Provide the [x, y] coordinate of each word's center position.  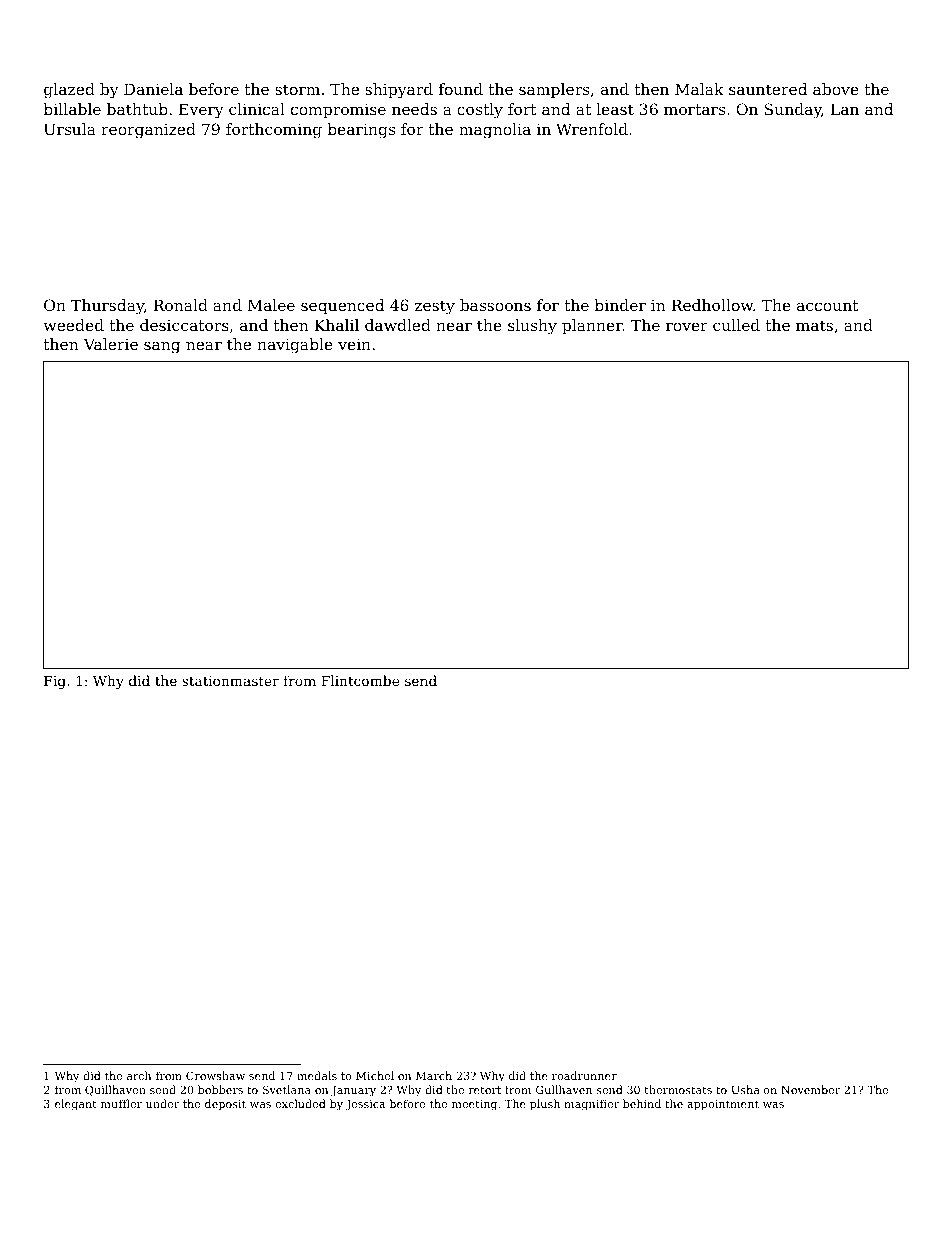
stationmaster [230, 681]
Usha [745, 1089]
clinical [257, 109]
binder [620, 305]
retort [485, 1090]
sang [162, 347]
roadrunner [584, 1075]
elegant [76, 1105]
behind [642, 1103]
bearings [361, 131]
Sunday [793, 111]
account [828, 305]
